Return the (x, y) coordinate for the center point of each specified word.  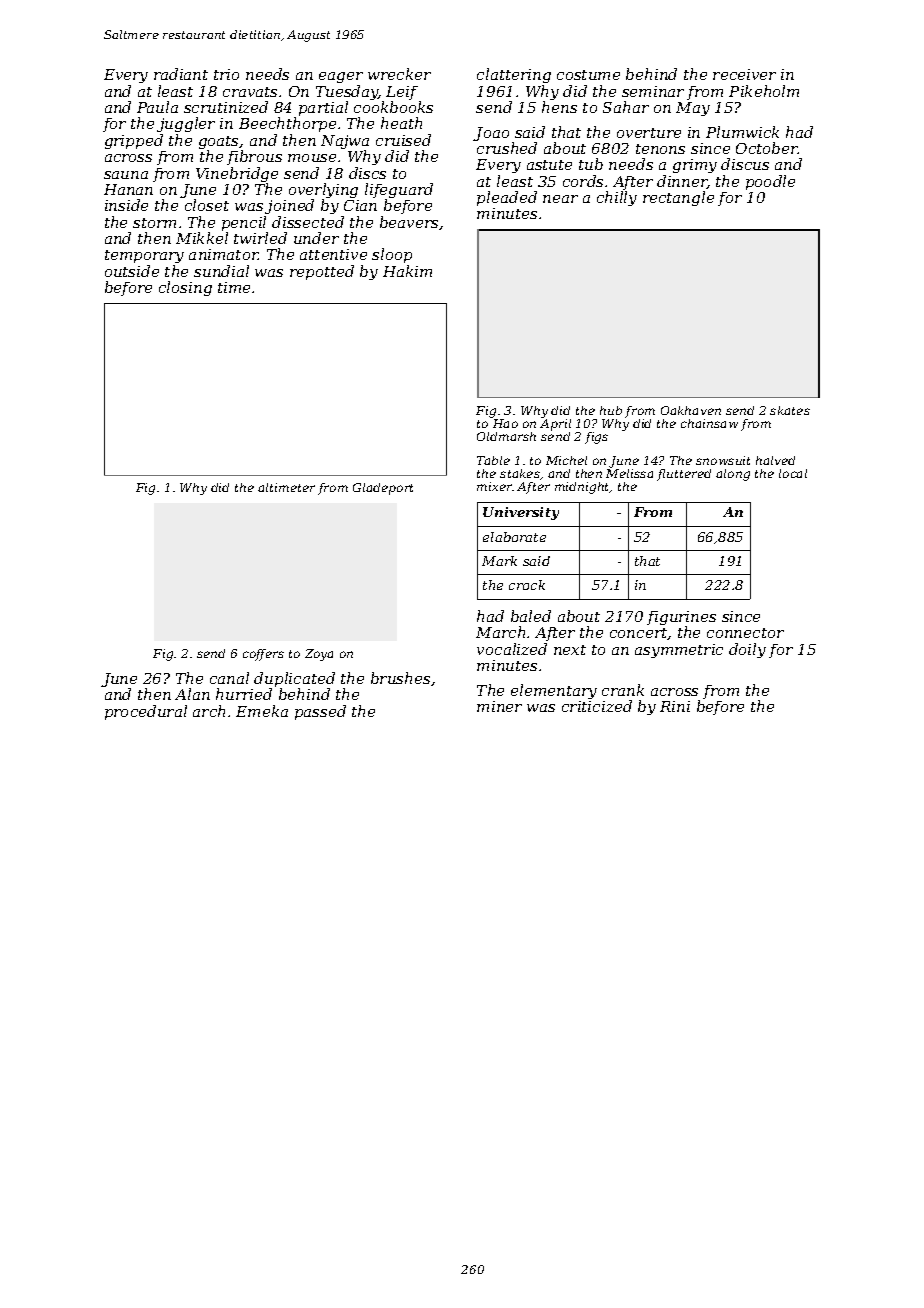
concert (639, 634)
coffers (263, 655)
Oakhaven (691, 410)
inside (126, 205)
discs (367, 173)
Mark (499, 561)
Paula (157, 107)
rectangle (678, 198)
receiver (744, 74)
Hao (505, 423)
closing (185, 288)
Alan (192, 694)
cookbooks (393, 107)
